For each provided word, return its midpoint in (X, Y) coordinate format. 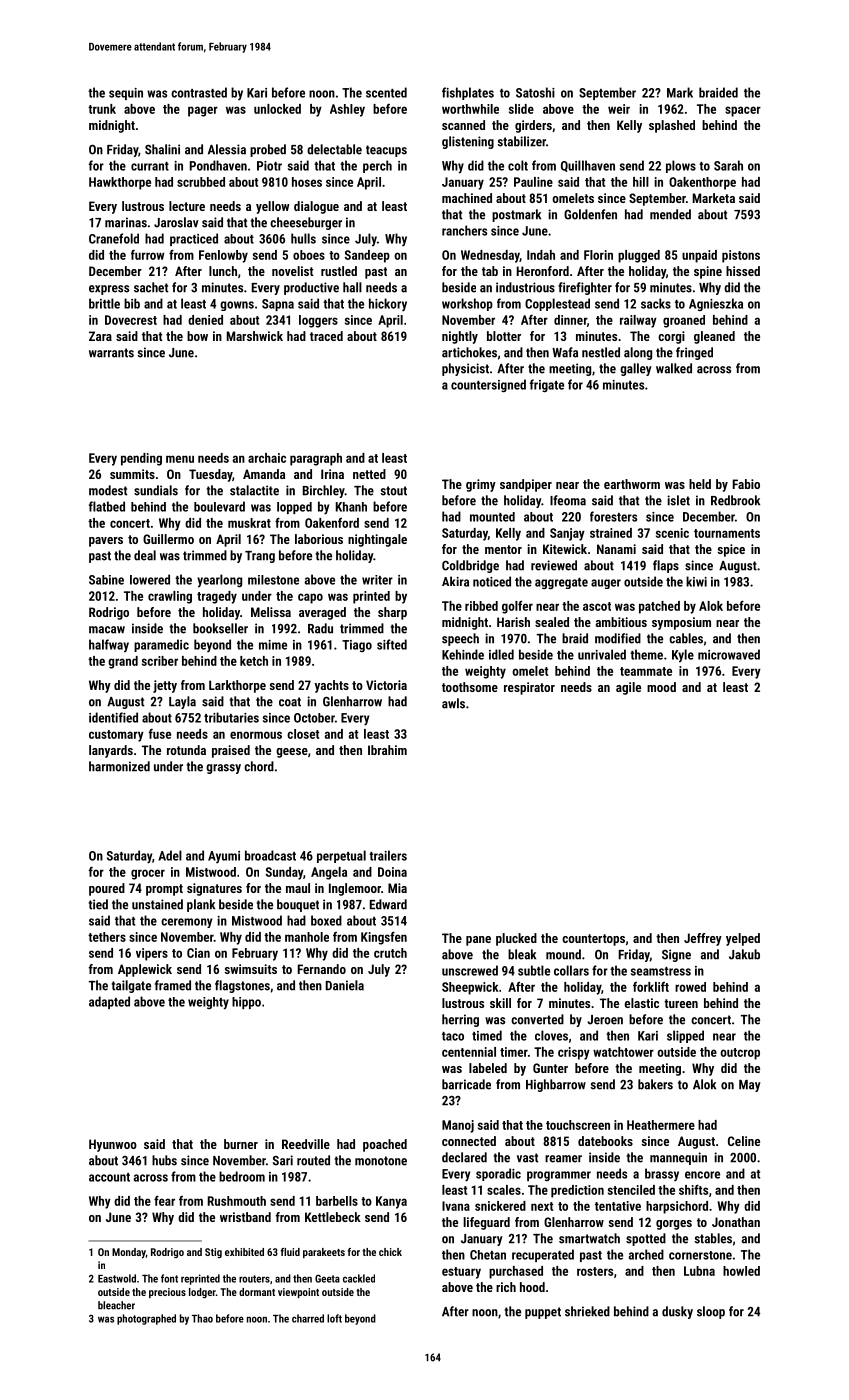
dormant (257, 1292)
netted (369, 474)
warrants (111, 353)
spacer (743, 111)
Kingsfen (384, 938)
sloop (711, 1312)
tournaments (727, 533)
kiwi (696, 581)
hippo (246, 1003)
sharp (392, 613)
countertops (593, 940)
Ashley (347, 110)
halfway (109, 646)
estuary (461, 1273)
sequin (126, 94)
